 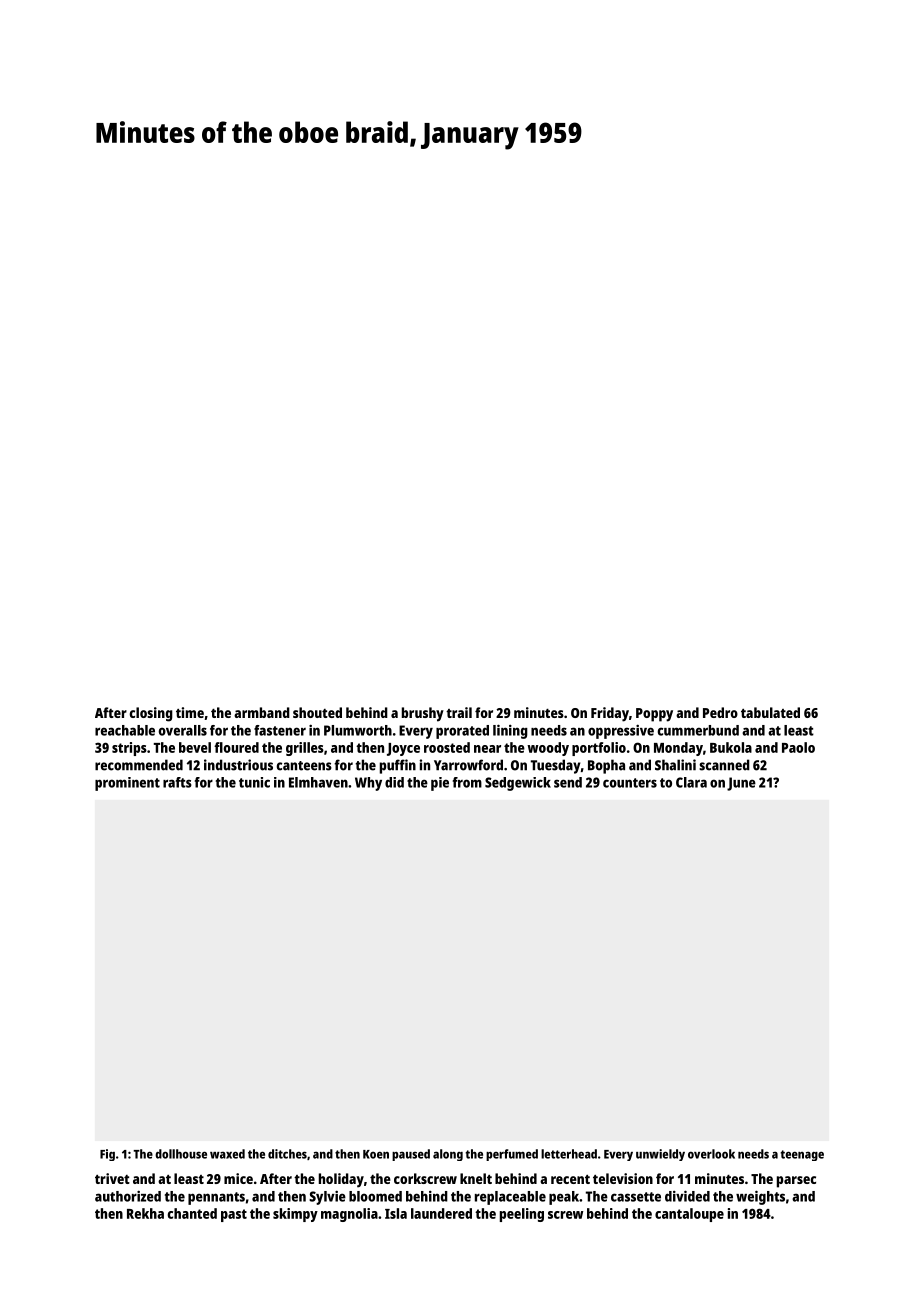 I want to click on send, so click(x=568, y=782).
